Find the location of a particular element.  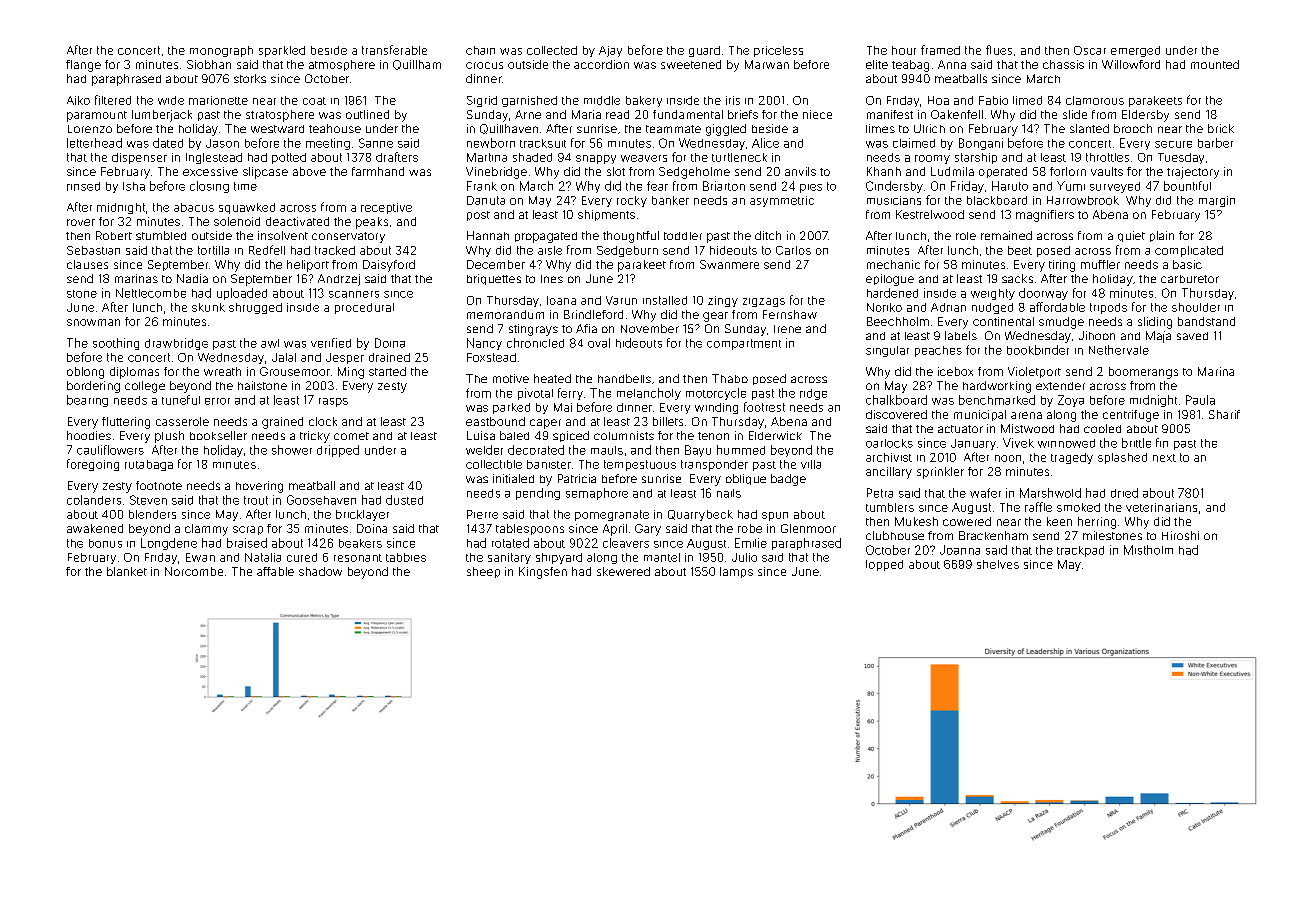

Kestrelwood is located at coordinates (930, 214).
